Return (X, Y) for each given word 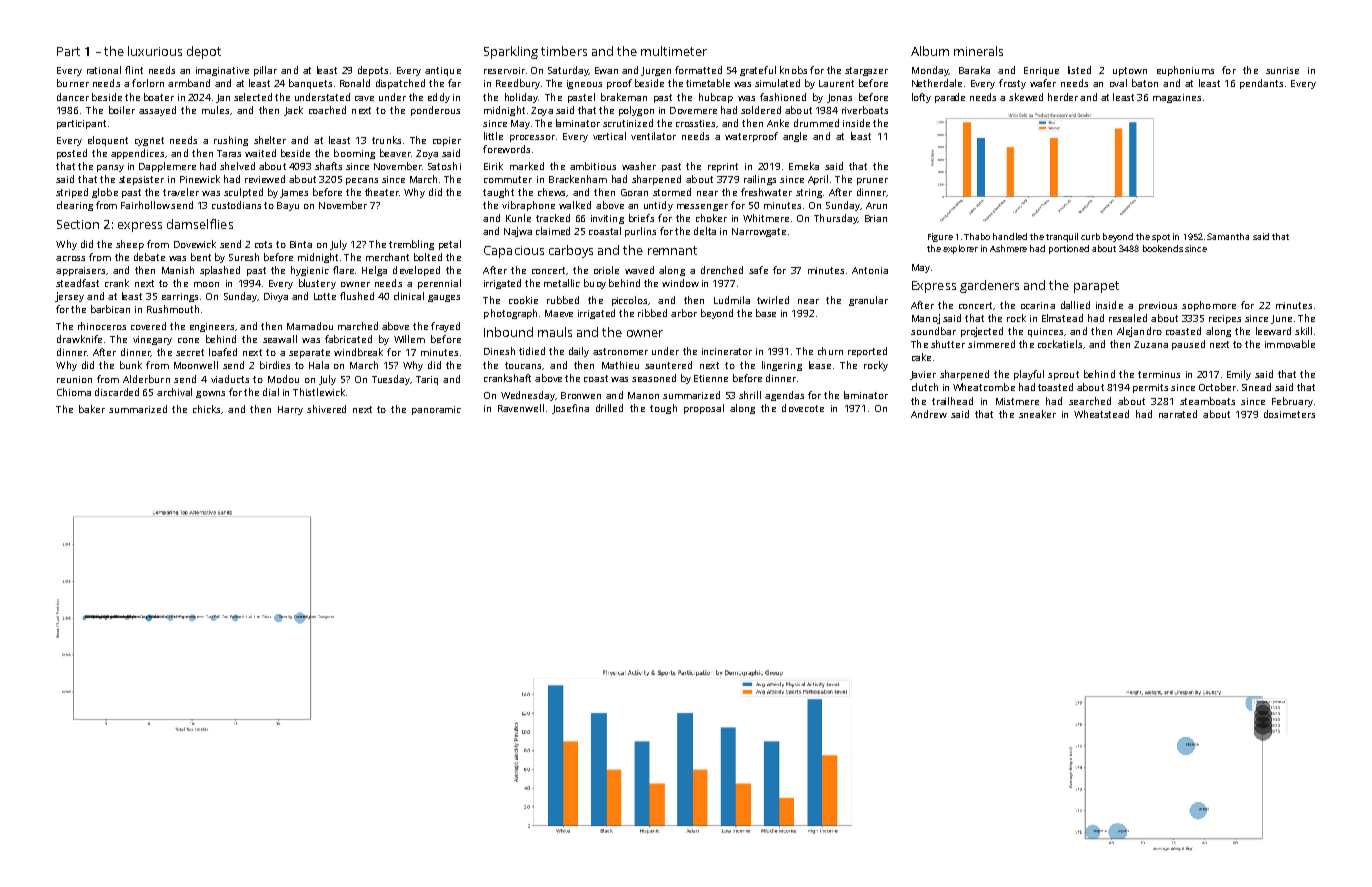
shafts (328, 166)
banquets (310, 84)
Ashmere (1008, 248)
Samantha (1228, 236)
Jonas (839, 98)
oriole (606, 270)
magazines (1177, 98)
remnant (672, 250)
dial (271, 392)
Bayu (288, 206)
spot (1161, 238)
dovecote (803, 408)
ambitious (593, 166)
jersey (69, 297)
